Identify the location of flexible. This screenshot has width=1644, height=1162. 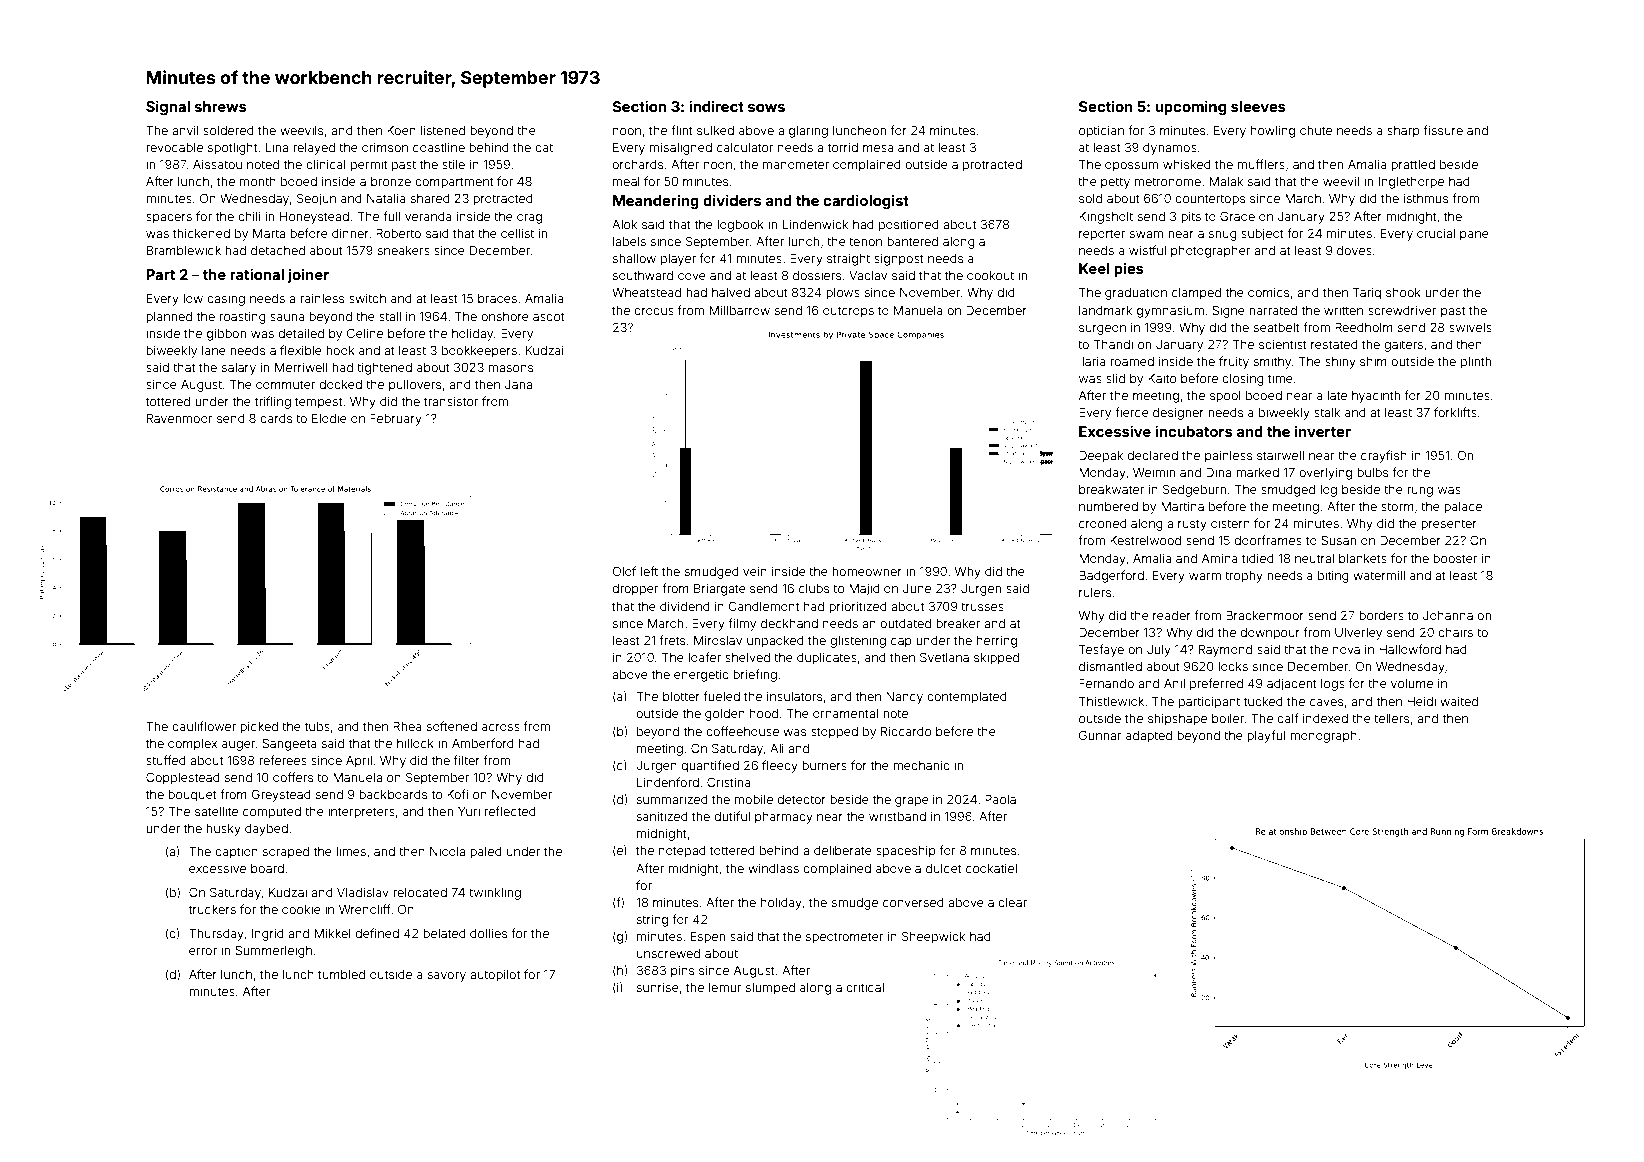
(301, 350).
